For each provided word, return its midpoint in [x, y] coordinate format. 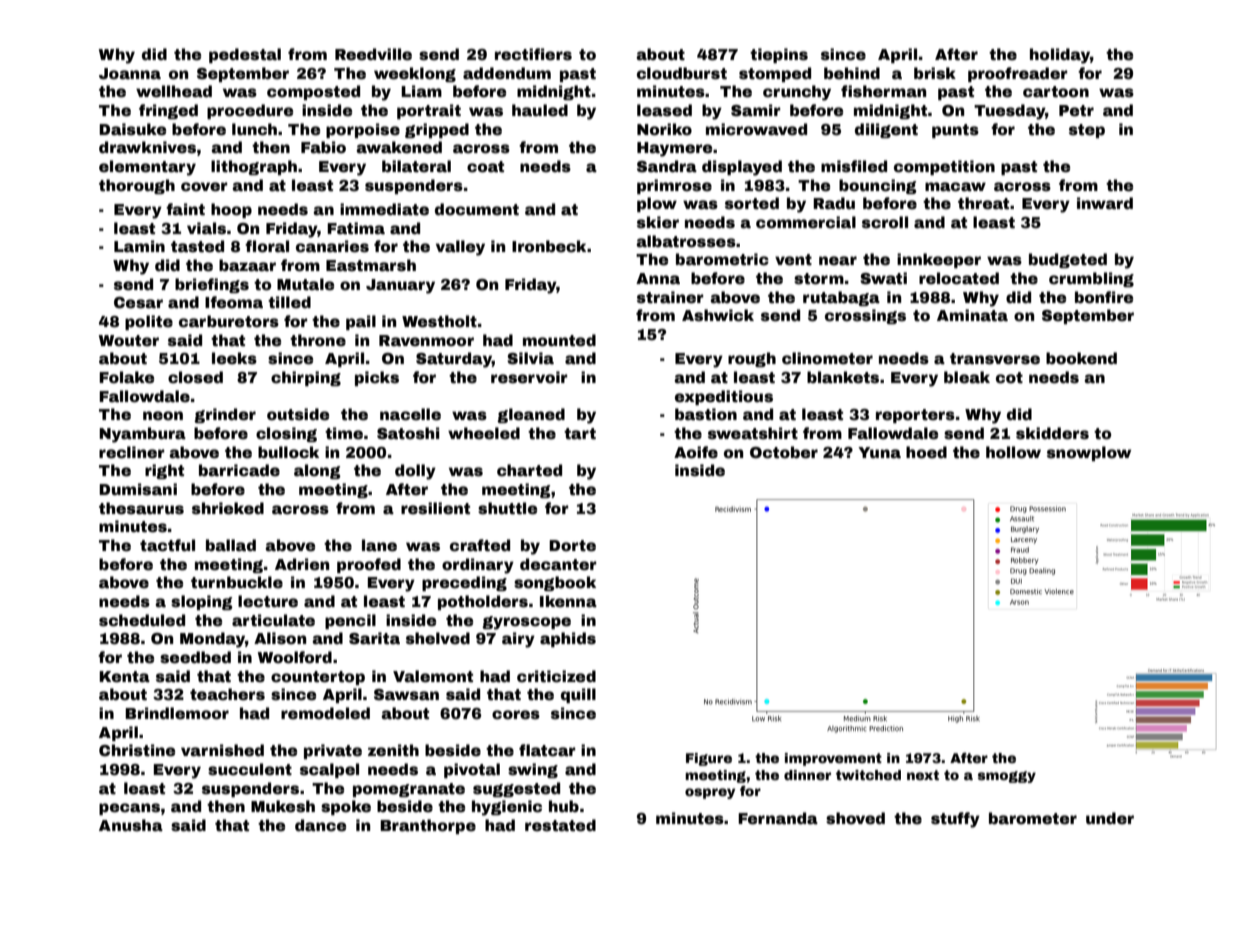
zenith [393, 750]
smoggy [1007, 777]
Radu [834, 203]
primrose [674, 186]
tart [580, 434]
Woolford [295, 657]
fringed [168, 111]
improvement [833, 759]
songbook [555, 583]
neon [163, 416]
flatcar [547, 750]
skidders [1052, 433]
